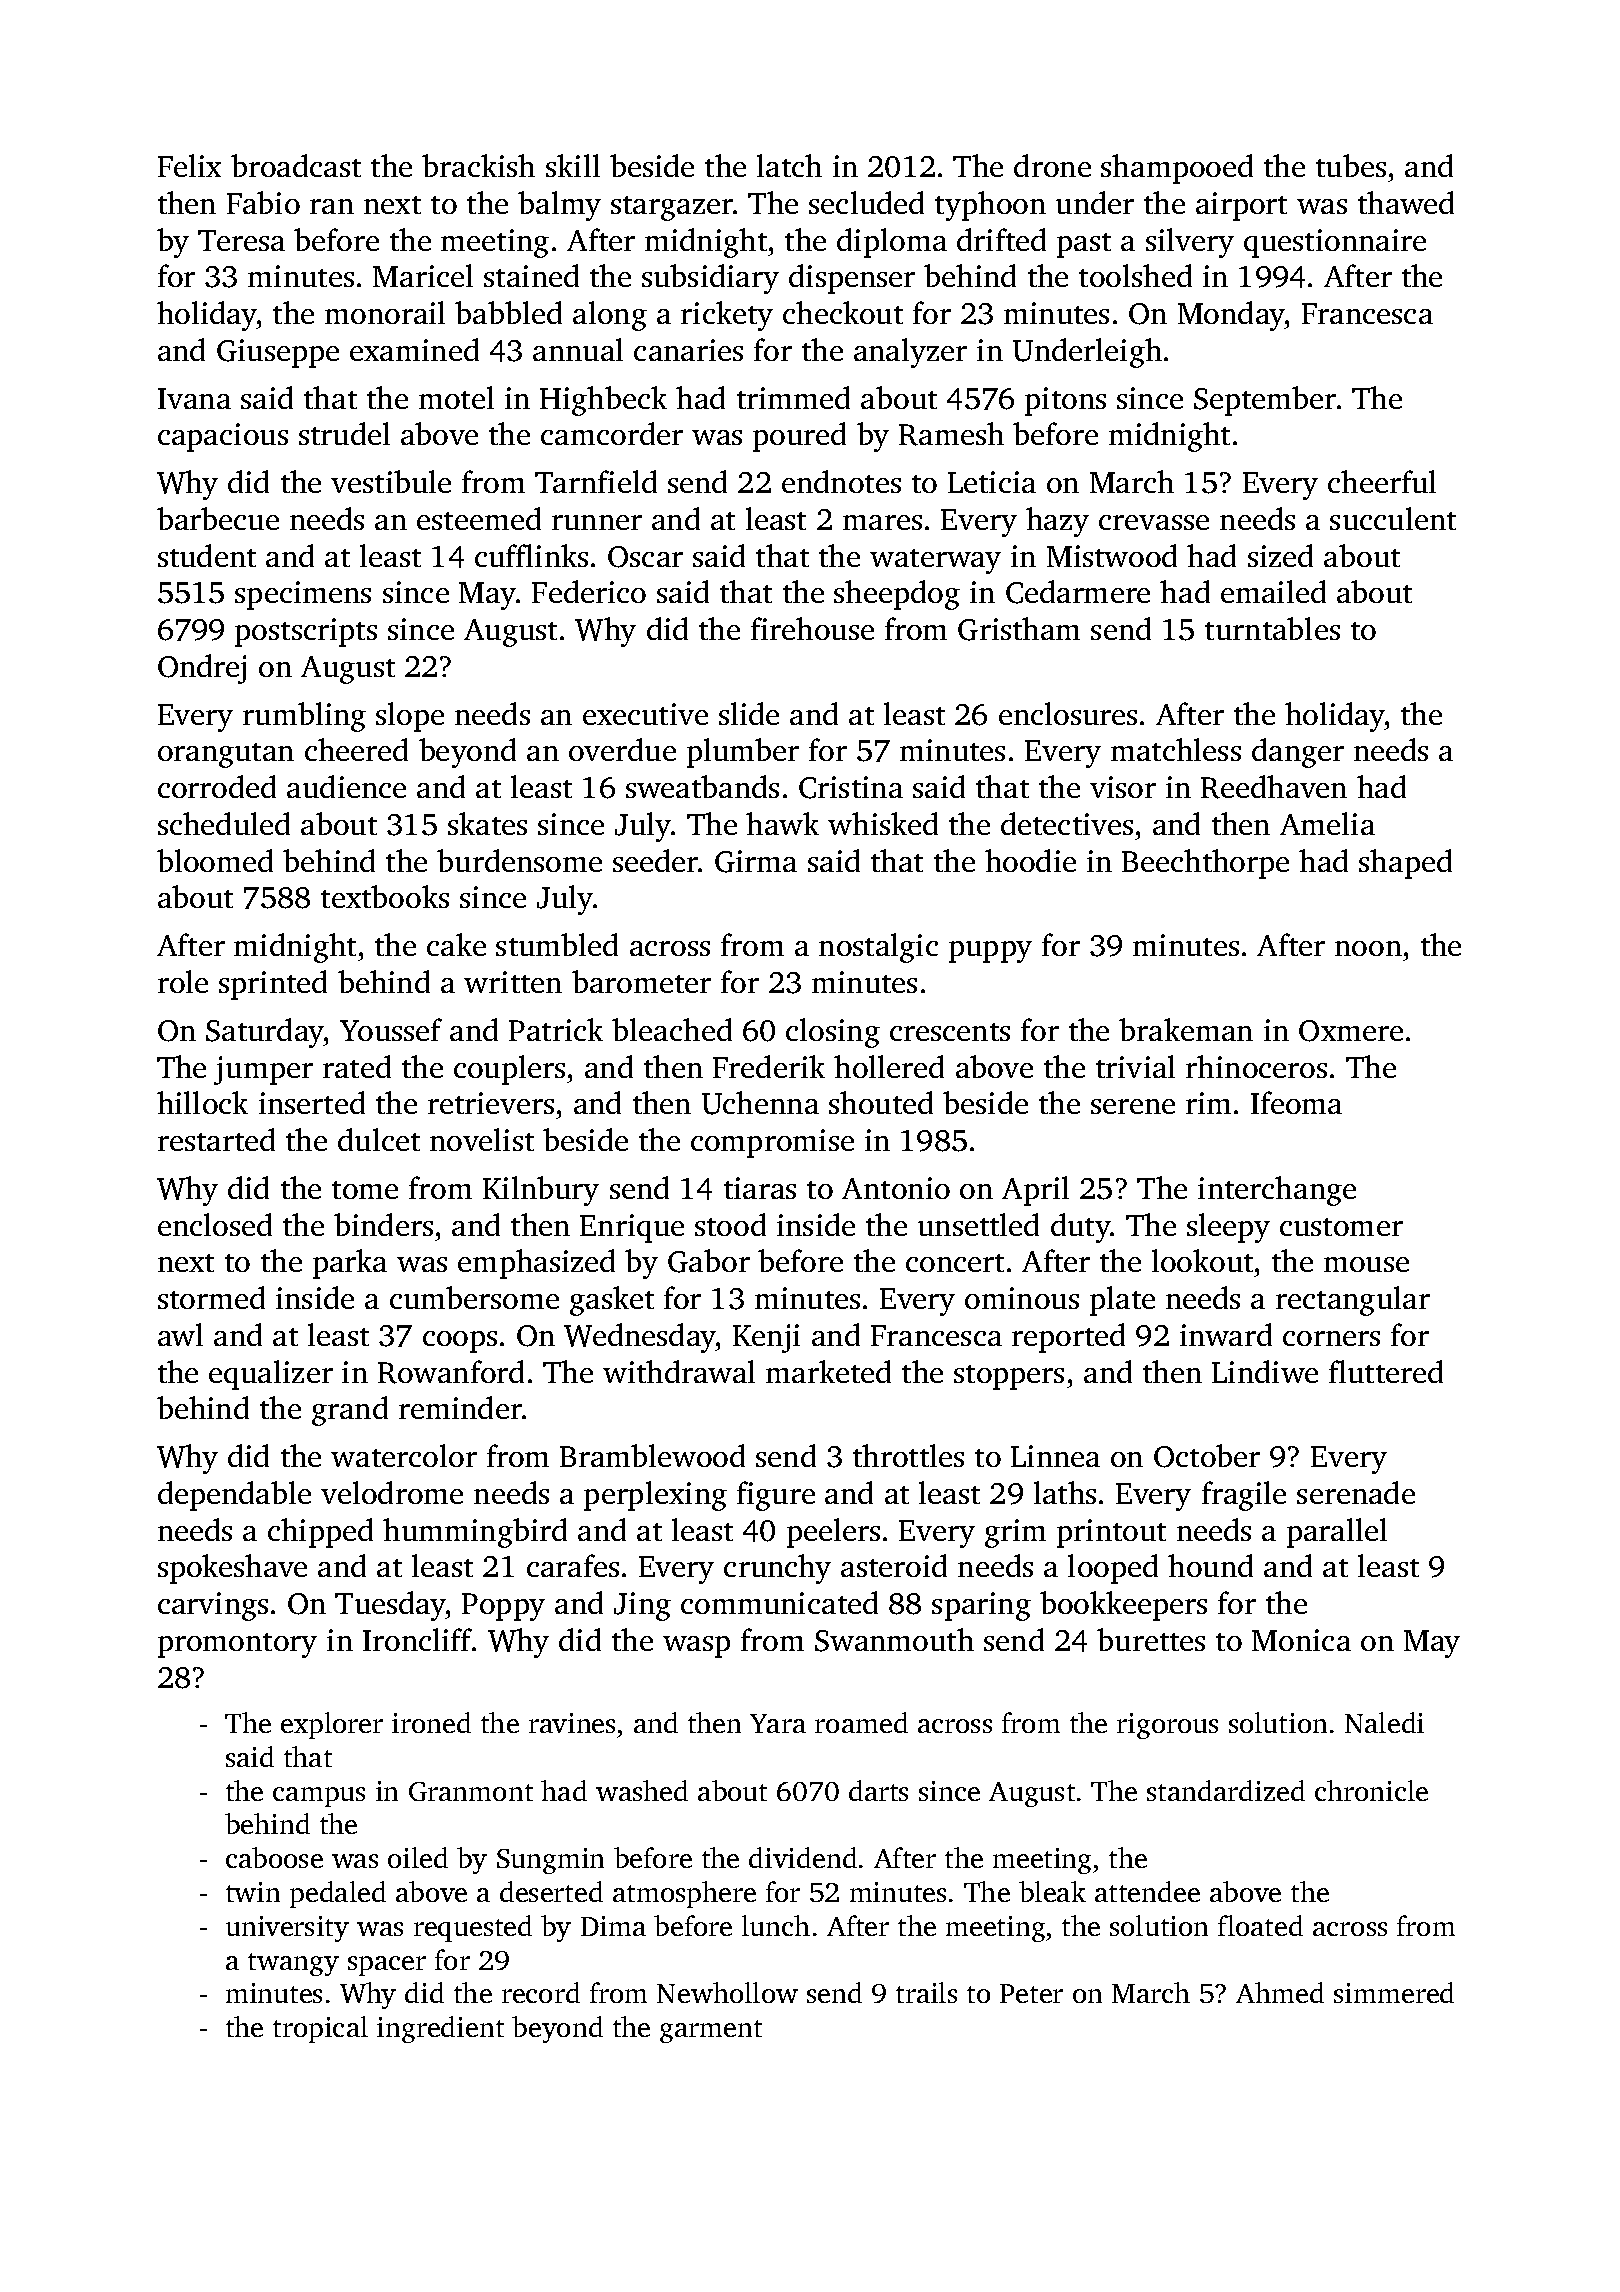 This document has width=1620, height=2292. Describe the element at coordinates (1001, 239) in the document. I see `drifted` at that location.
